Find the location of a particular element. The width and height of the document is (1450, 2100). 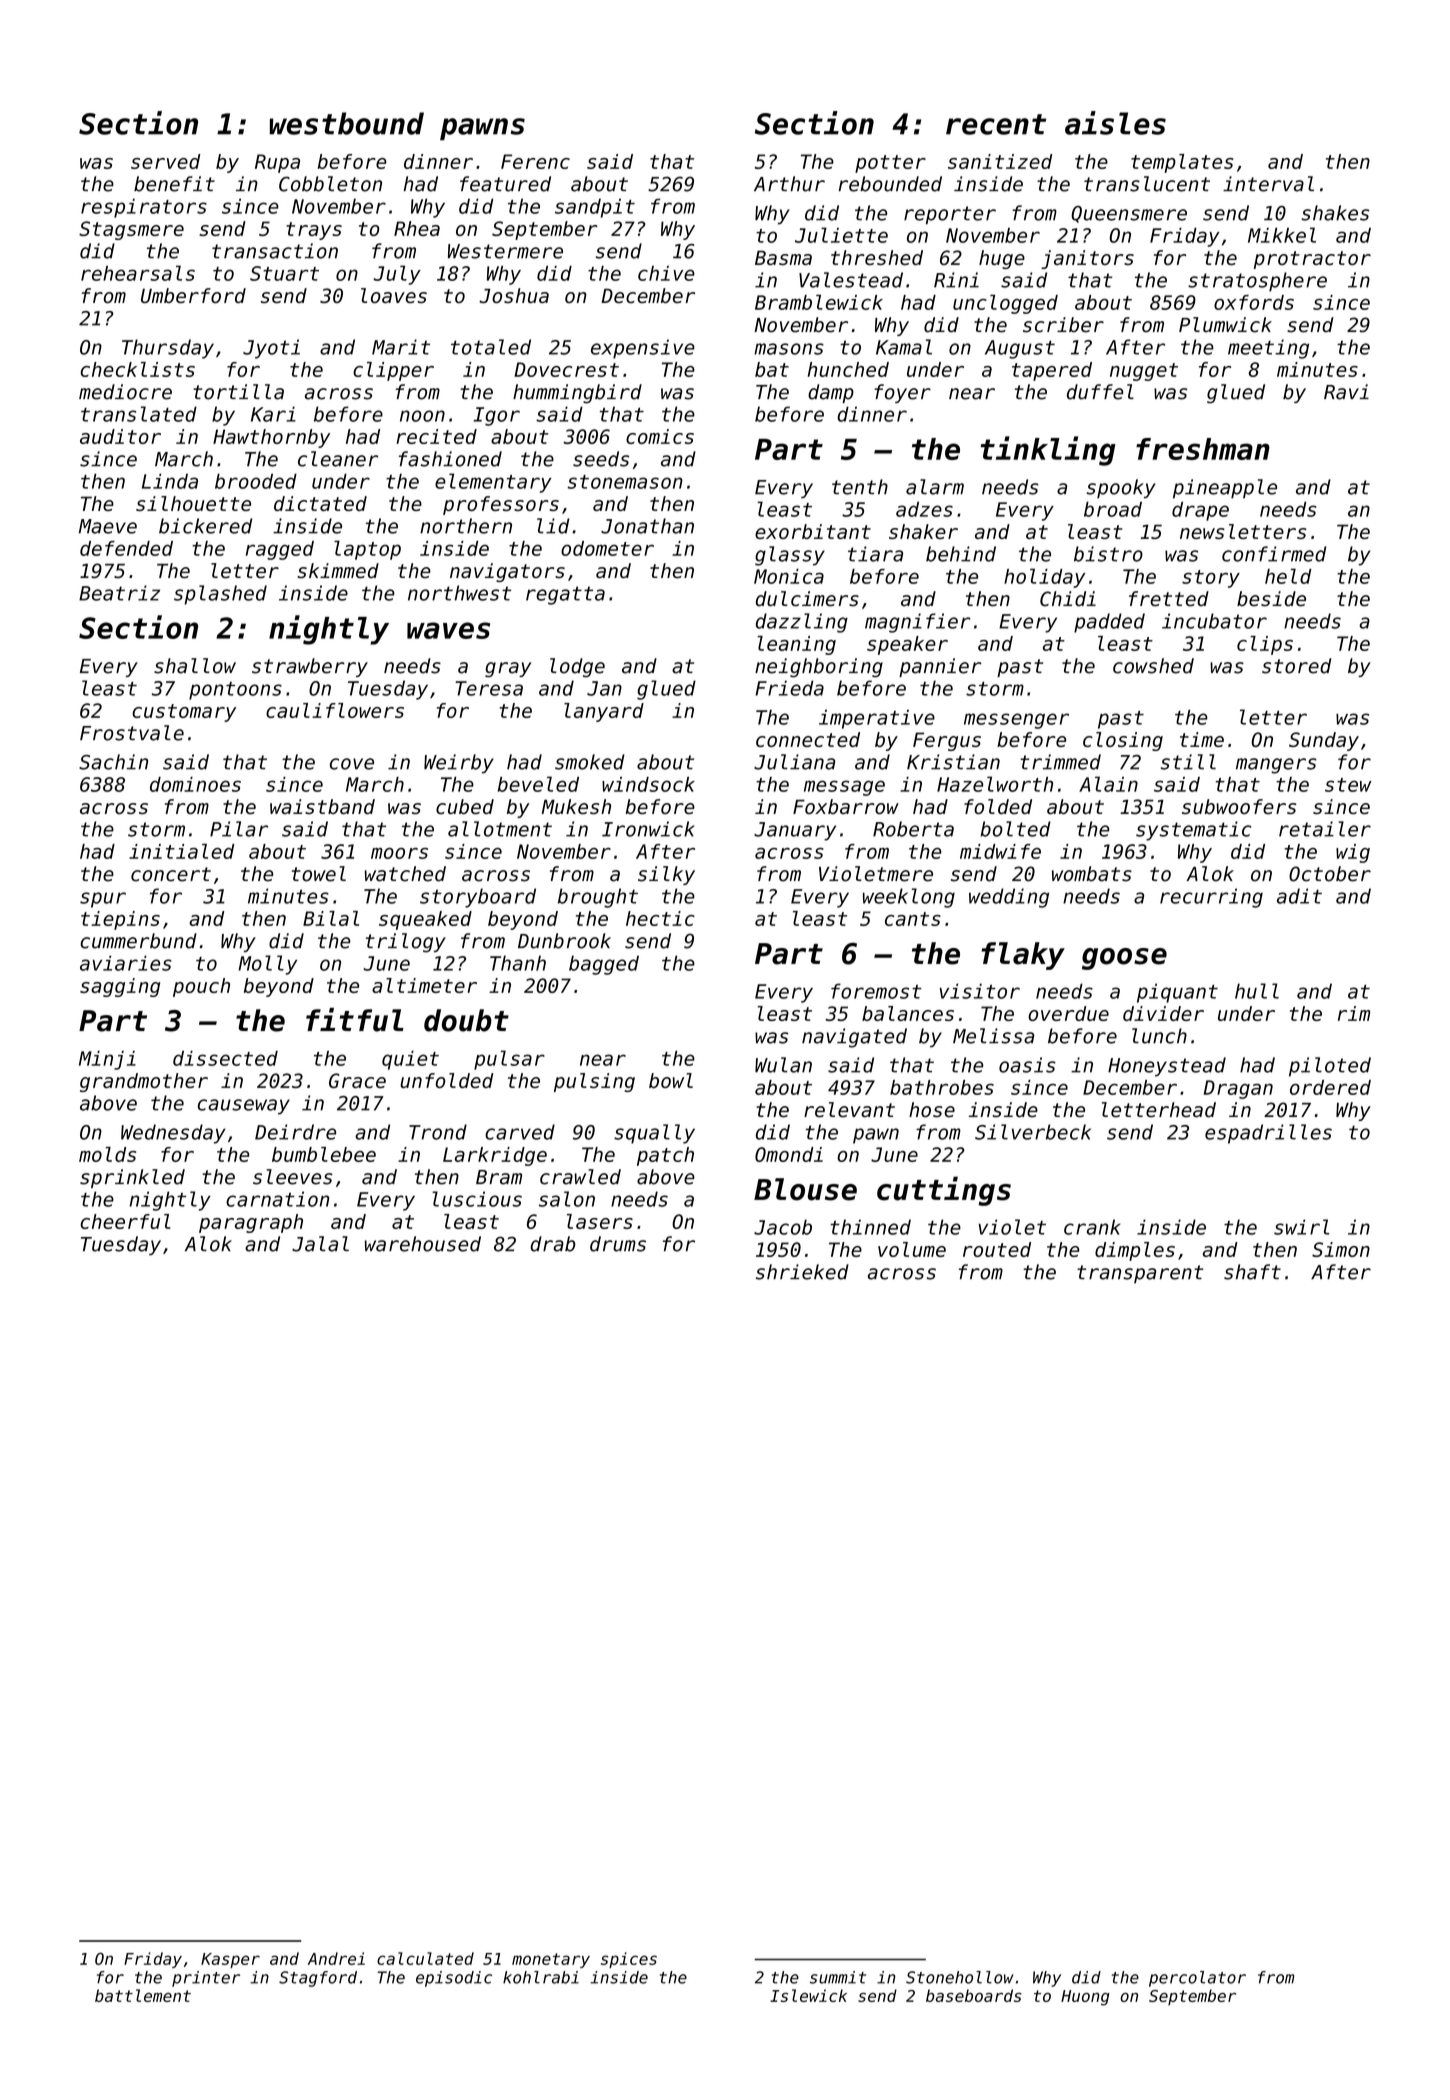

aisles is located at coordinates (1115, 123).
